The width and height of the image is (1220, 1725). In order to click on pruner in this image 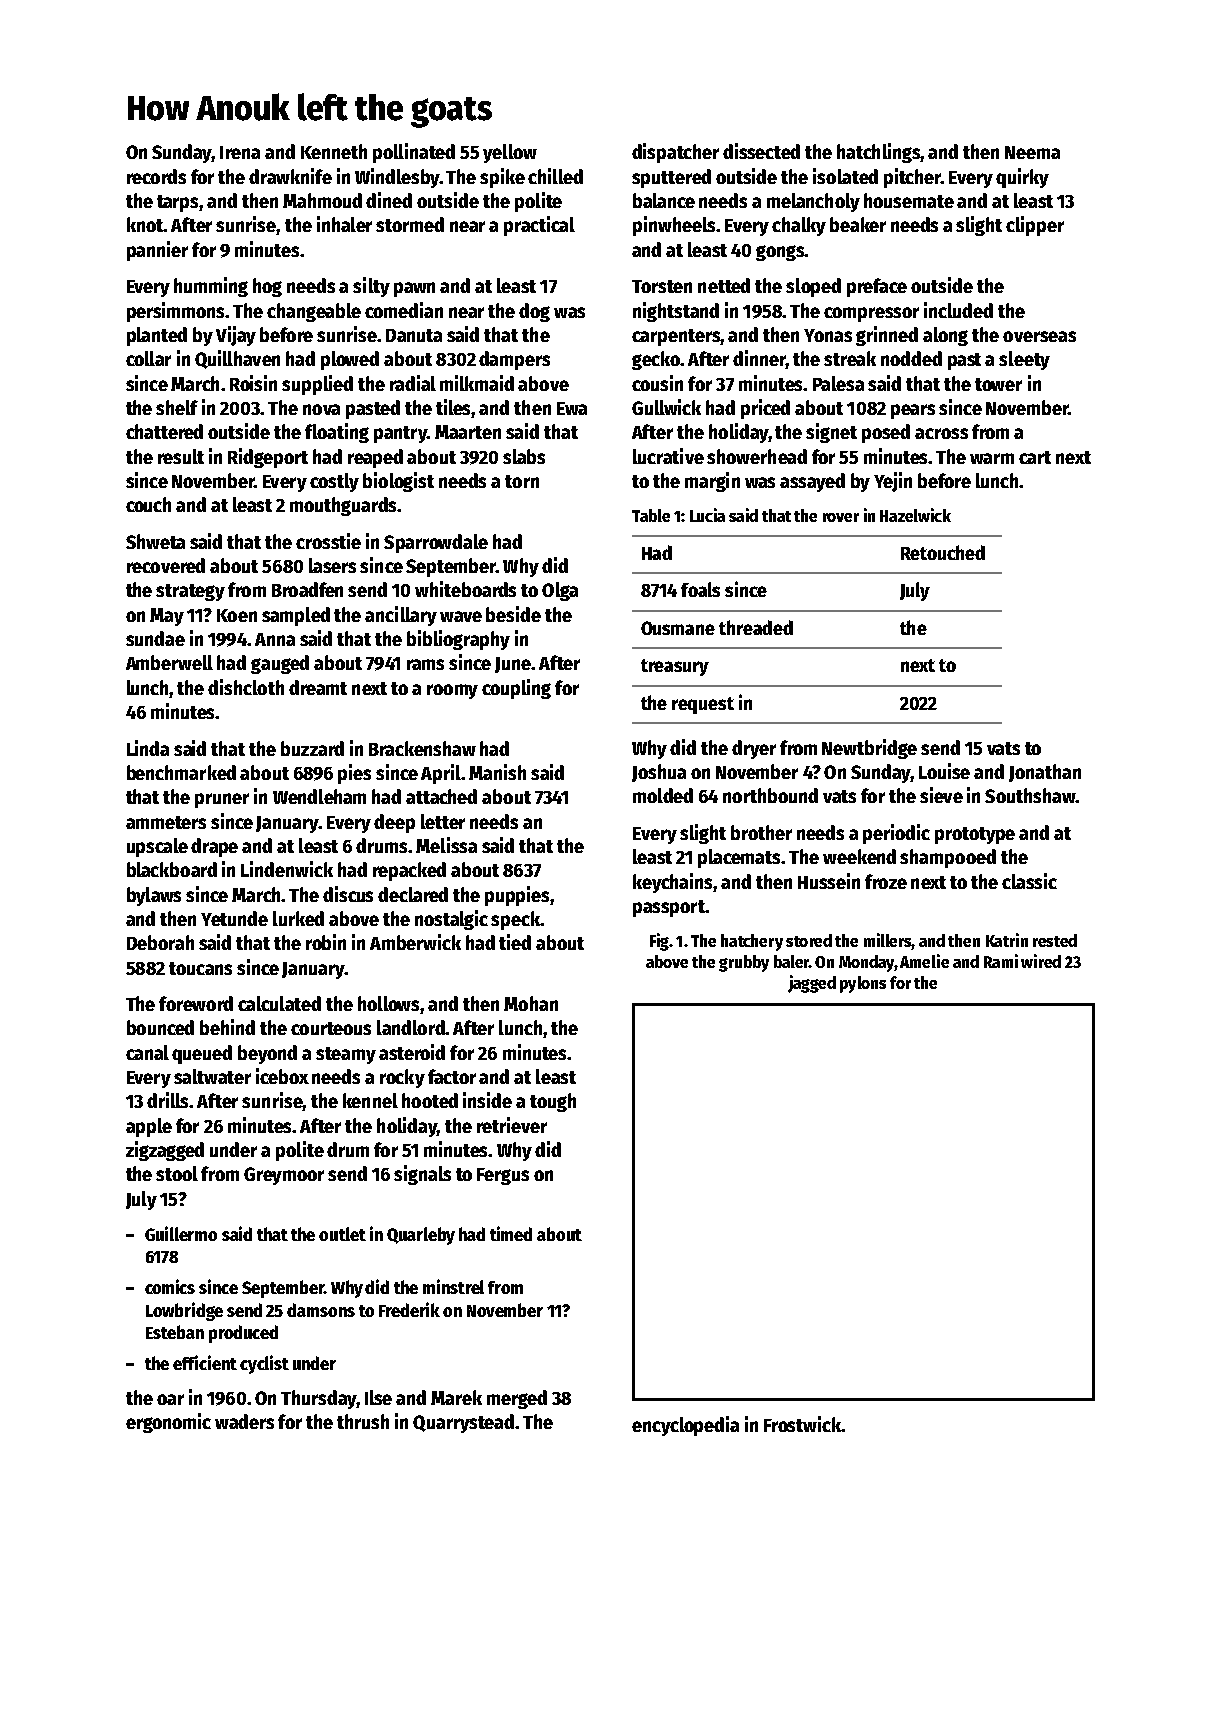, I will do `click(222, 800)`.
